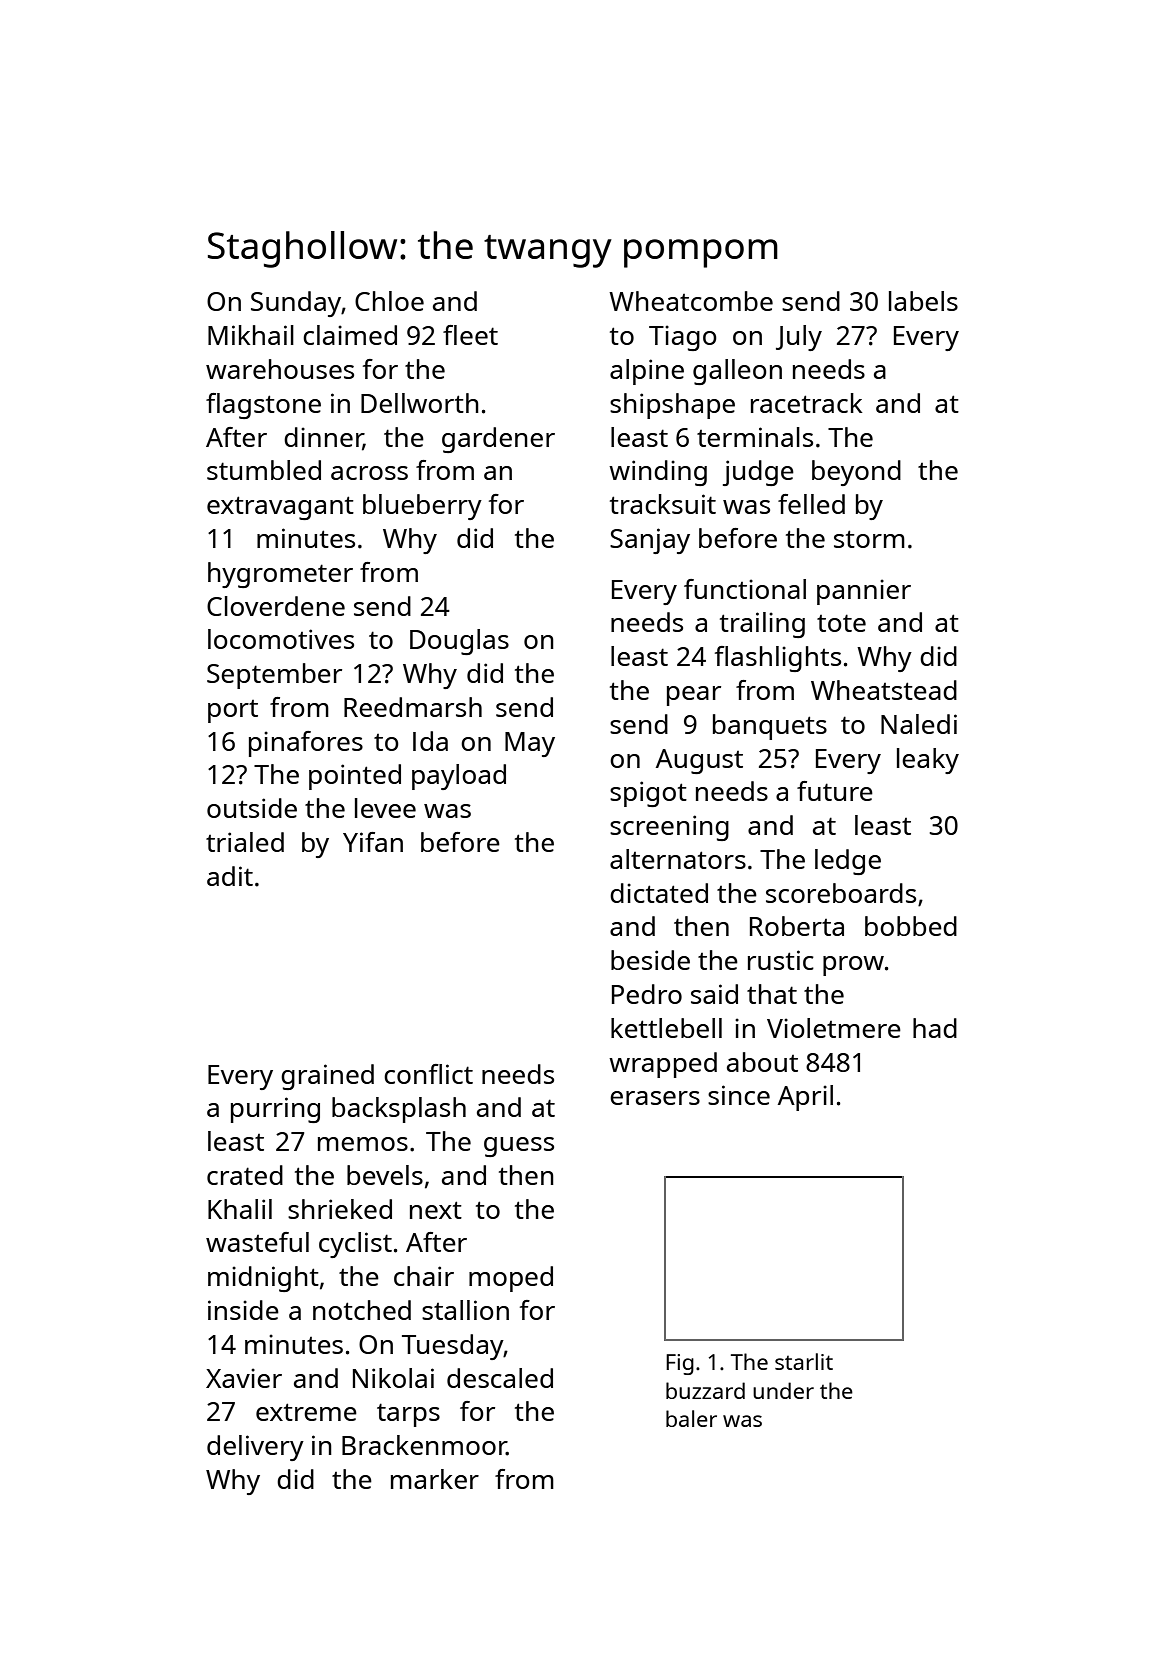 Image resolution: width=1165 pixels, height=1654 pixels. I want to click on shrieked, so click(340, 1209).
